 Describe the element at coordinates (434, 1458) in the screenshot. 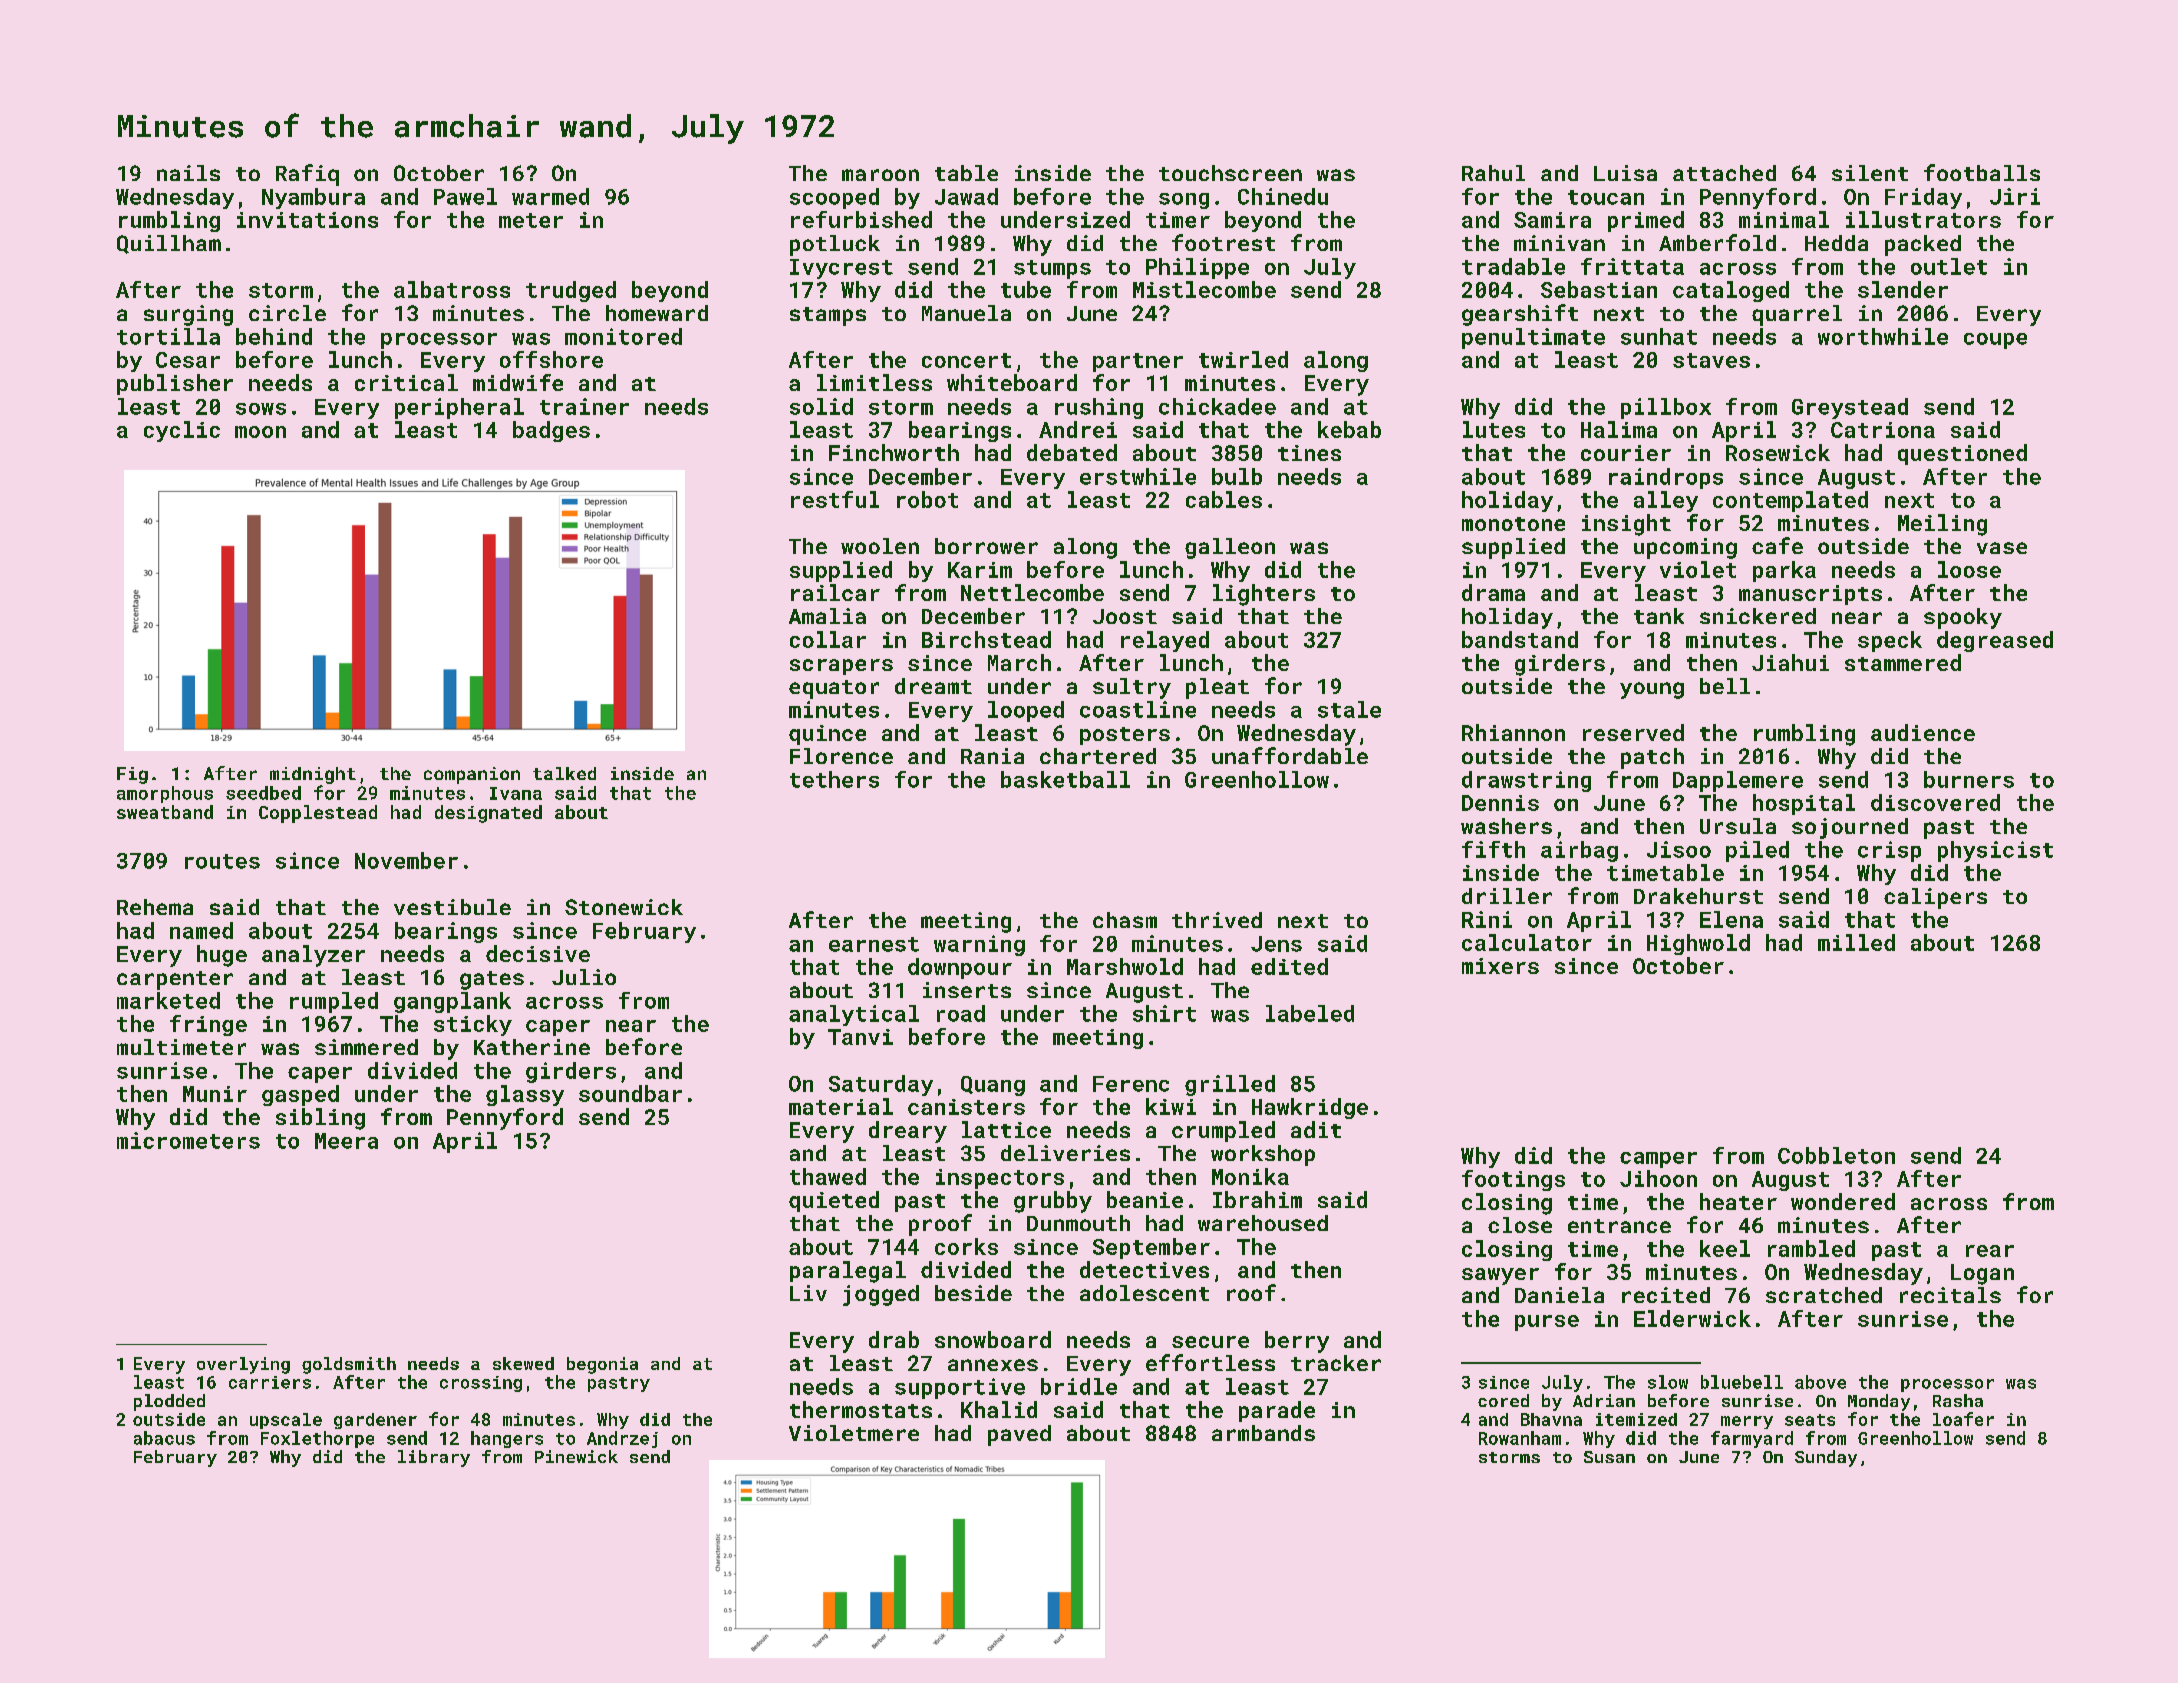

I see `library` at that location.
